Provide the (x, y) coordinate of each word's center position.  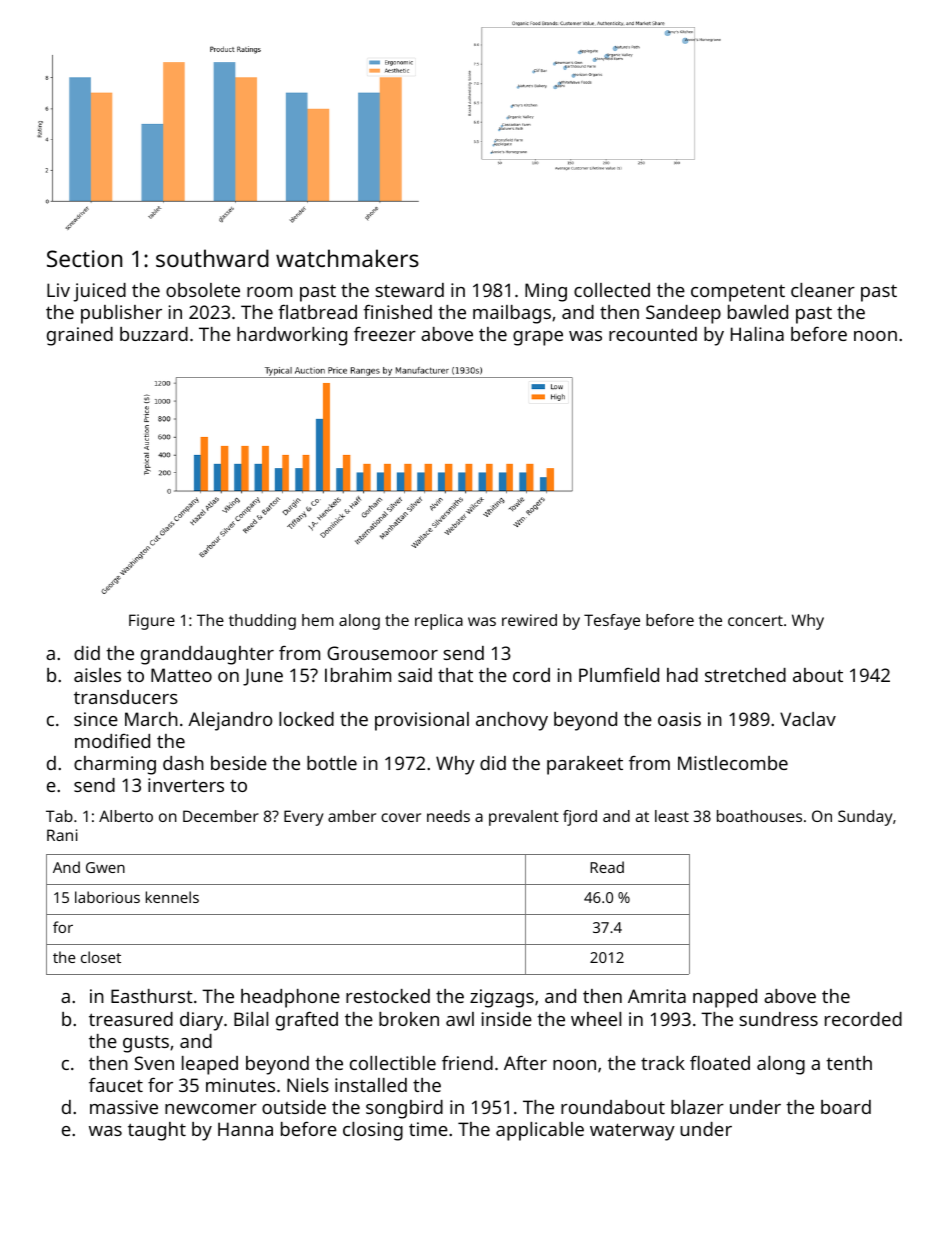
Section (84, 258)
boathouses (759, 816)
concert (755, 620)
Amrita (657, 996)
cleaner (823, 290)
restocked (388, 996)
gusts (146, 1044)
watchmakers (347, 258)
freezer (385, 334)
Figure (152, 622)
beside (239, 763)
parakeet (585, 765)
